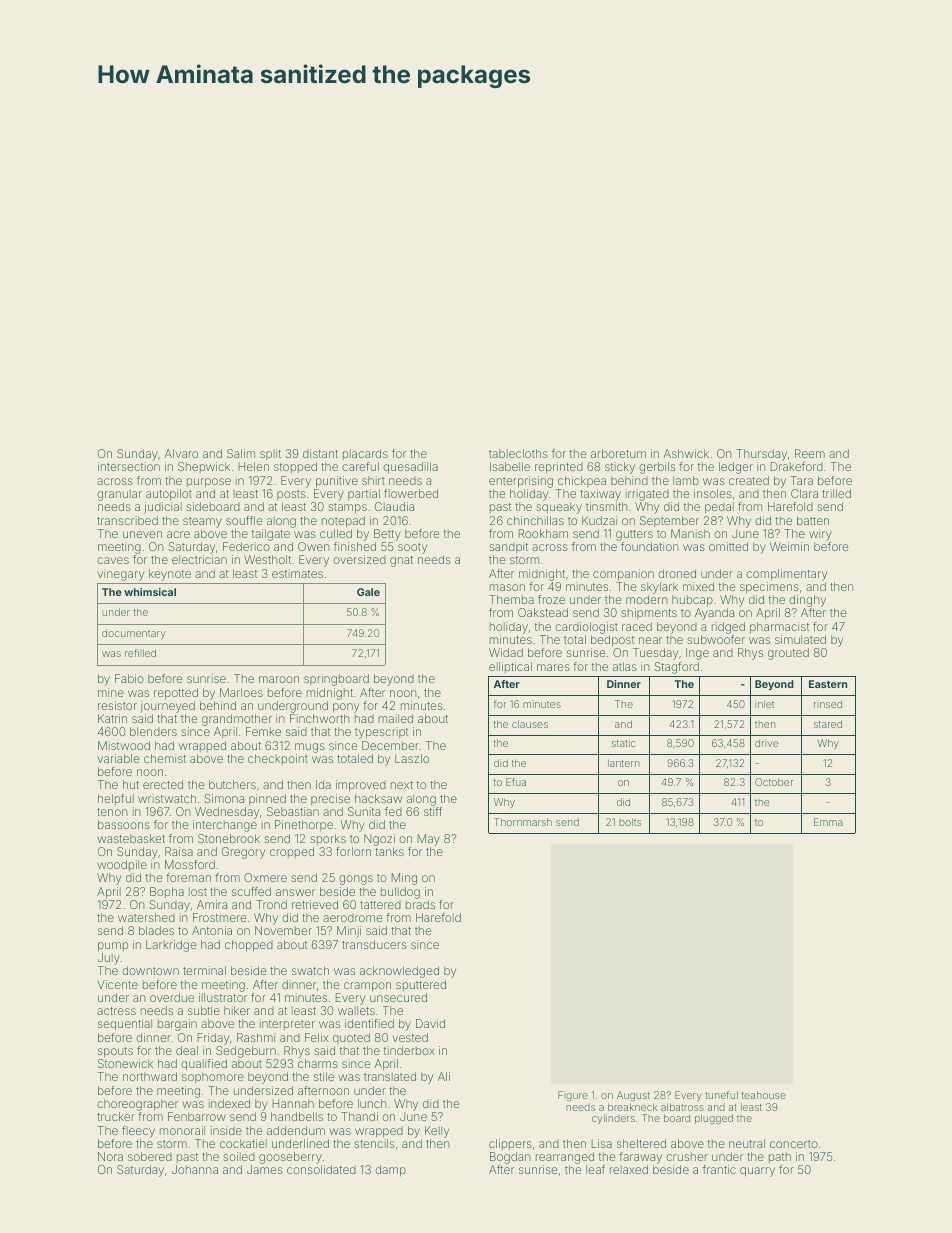  I want to click on quesadilla, so click(410, 467).
